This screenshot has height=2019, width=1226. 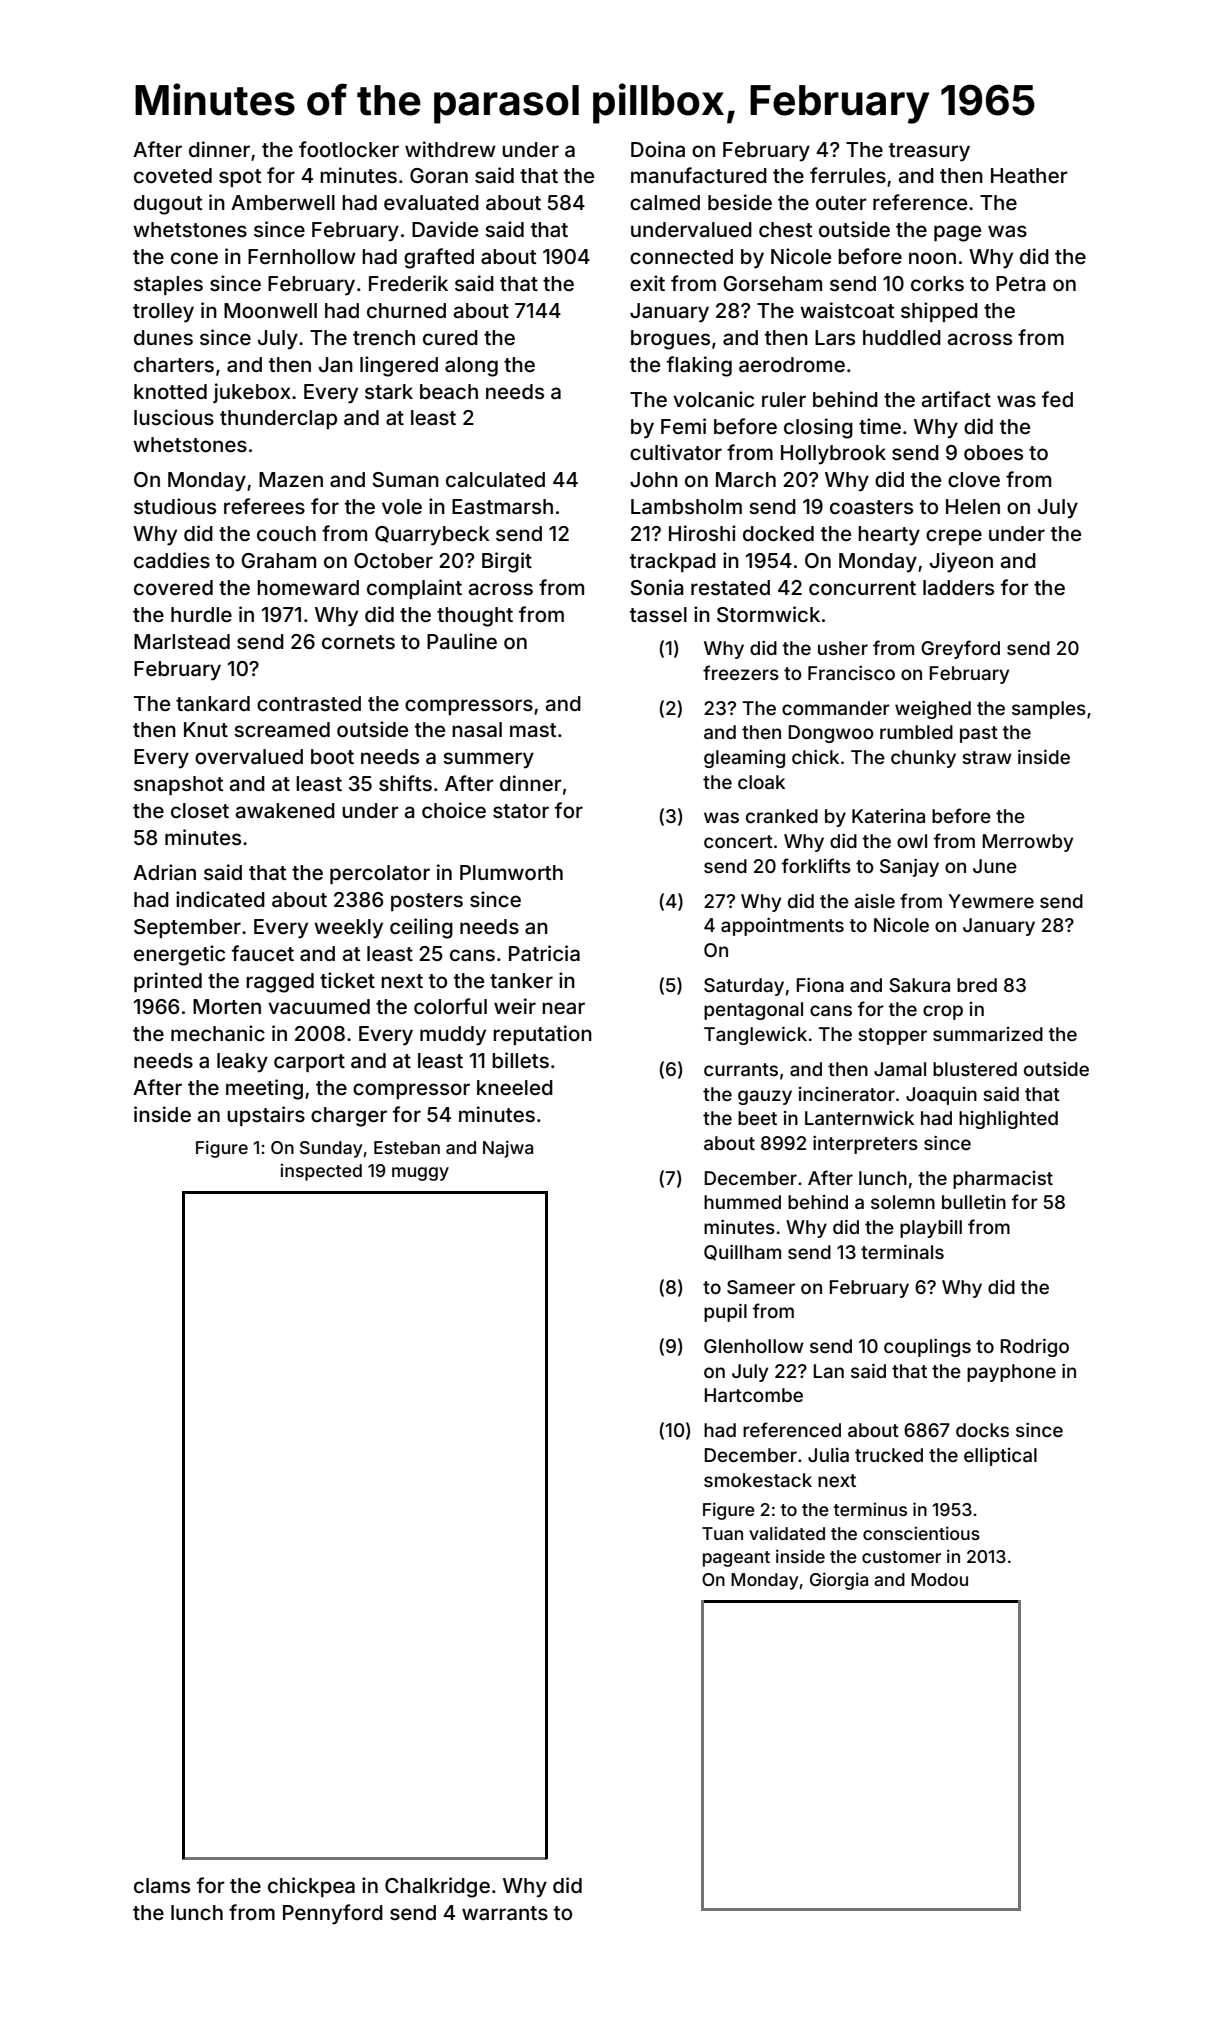 What do you see at coordinates (242, 1063) in the screenshot?
I see `leaky` at bounding box center [242, 1063].
